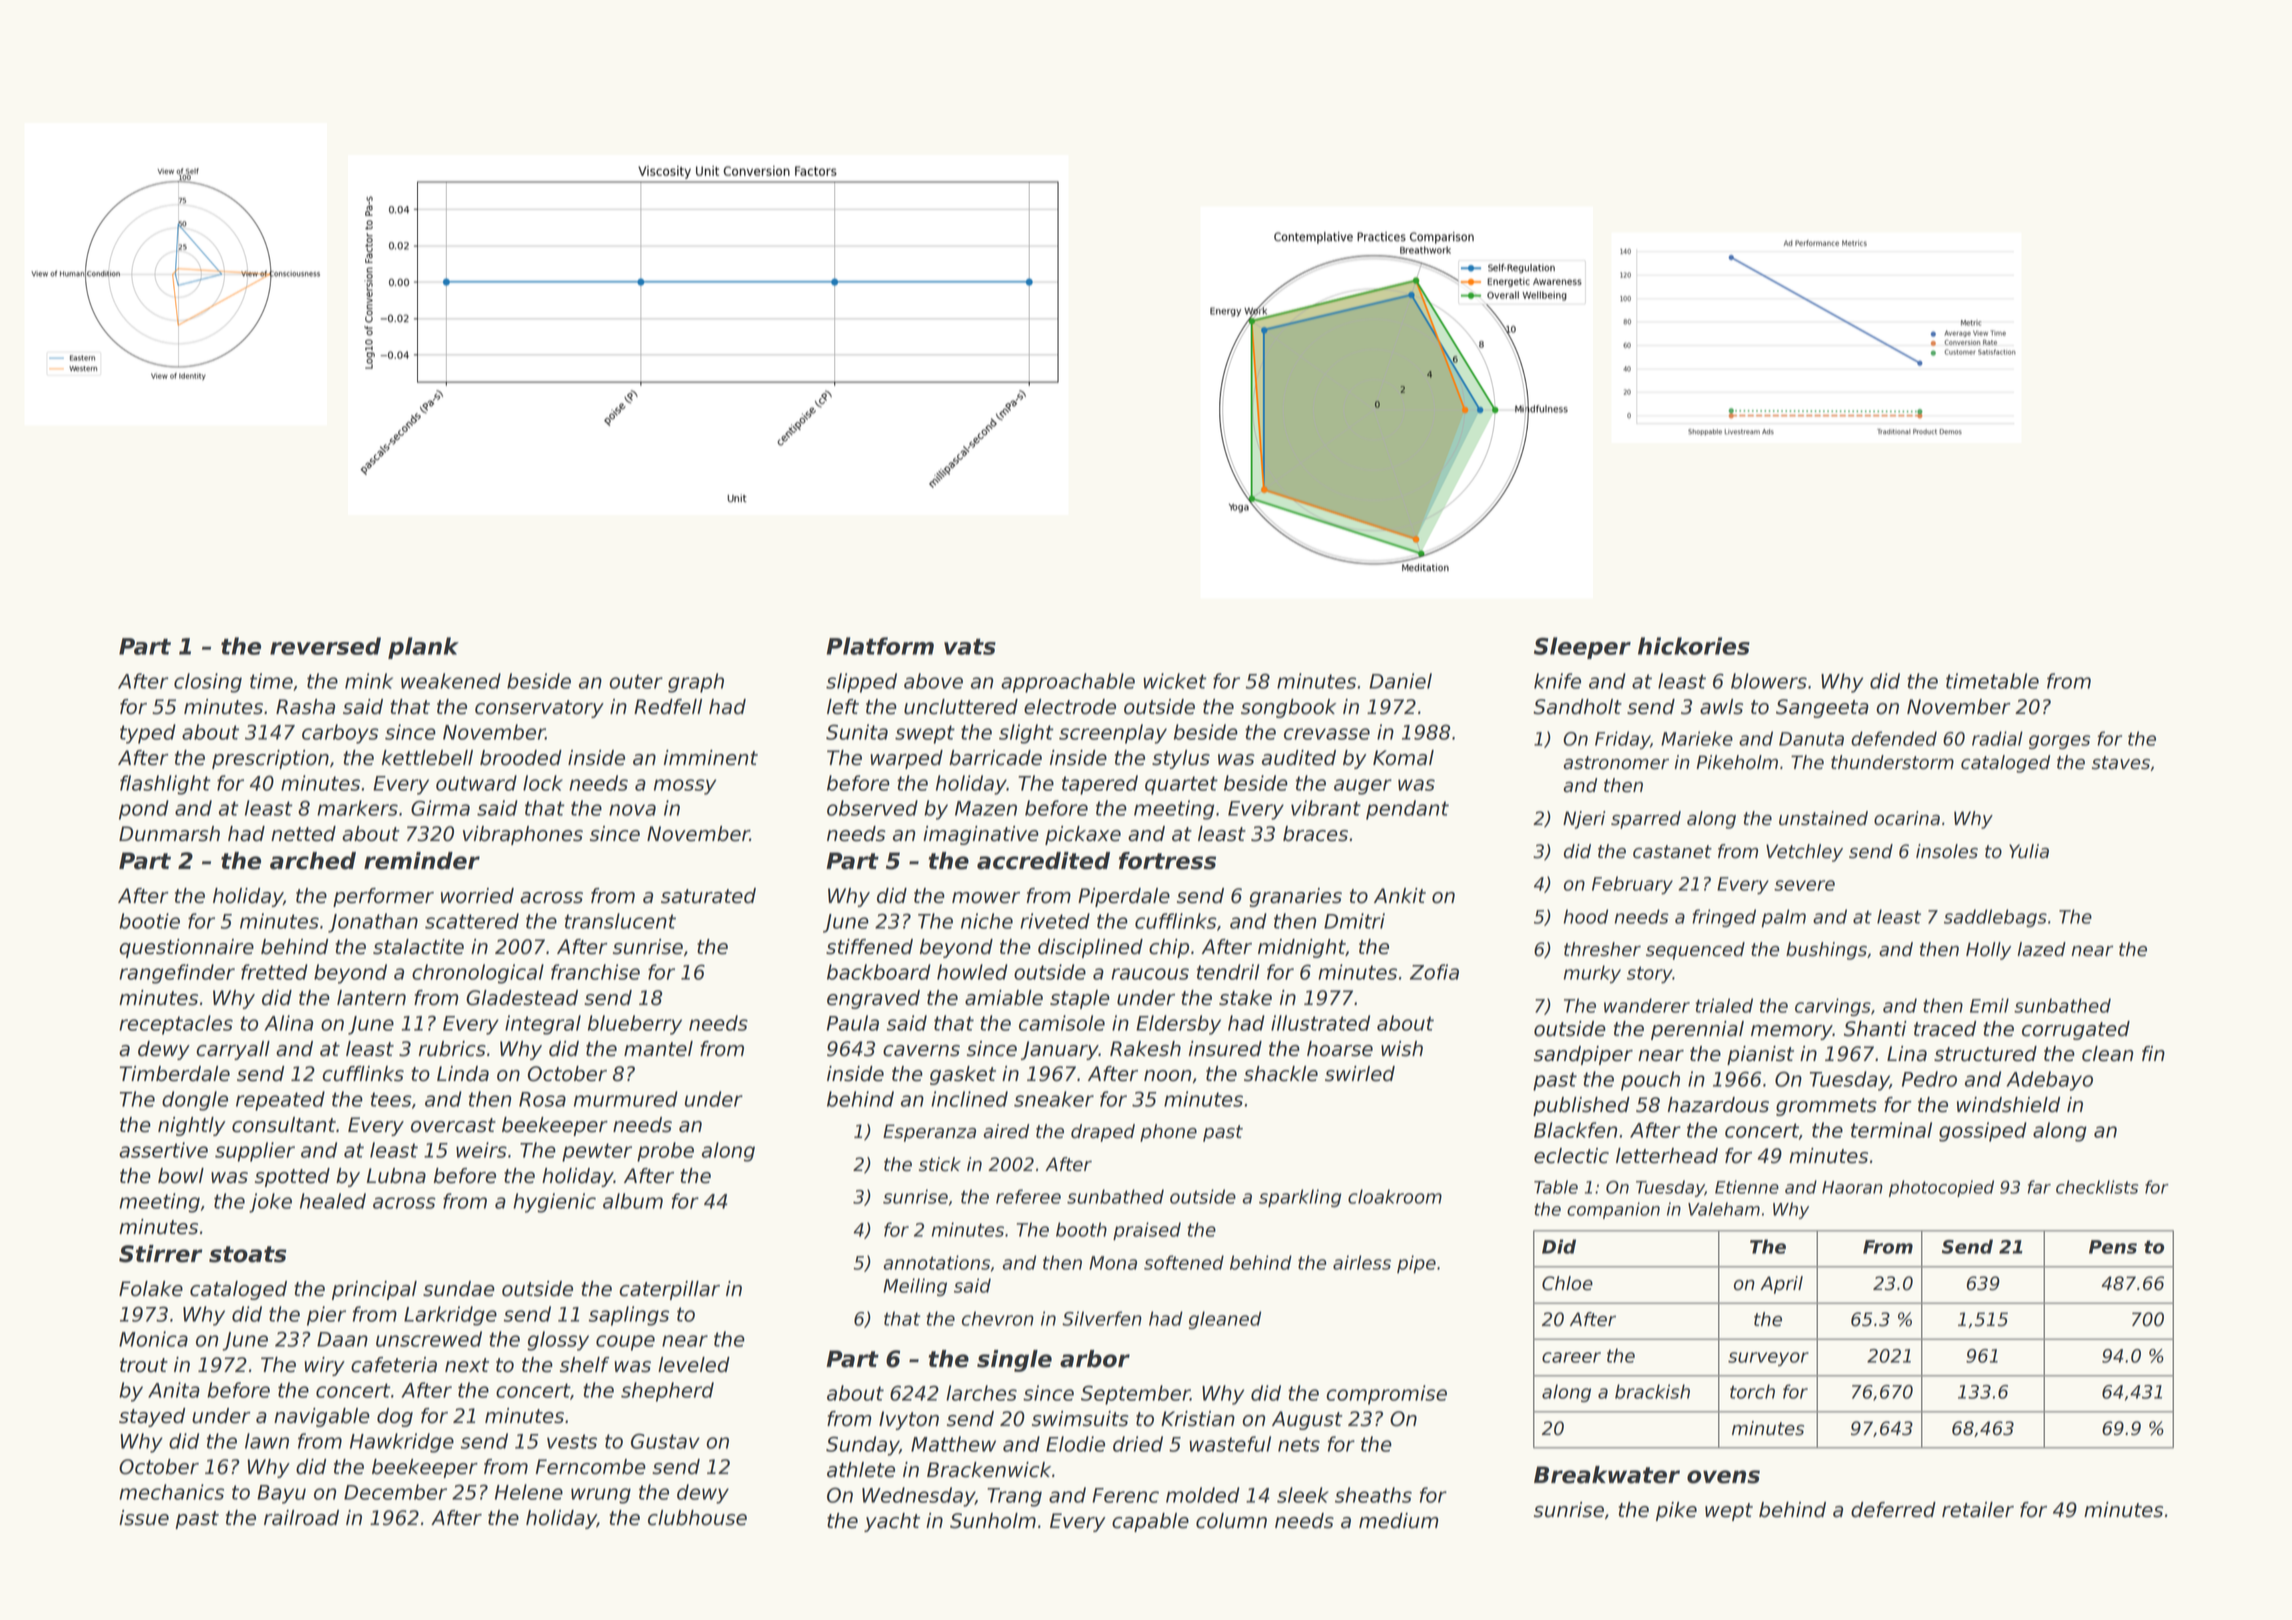  Describe the element at coordinates (522, 998) in the page. I see `Gladestead` at that location.
